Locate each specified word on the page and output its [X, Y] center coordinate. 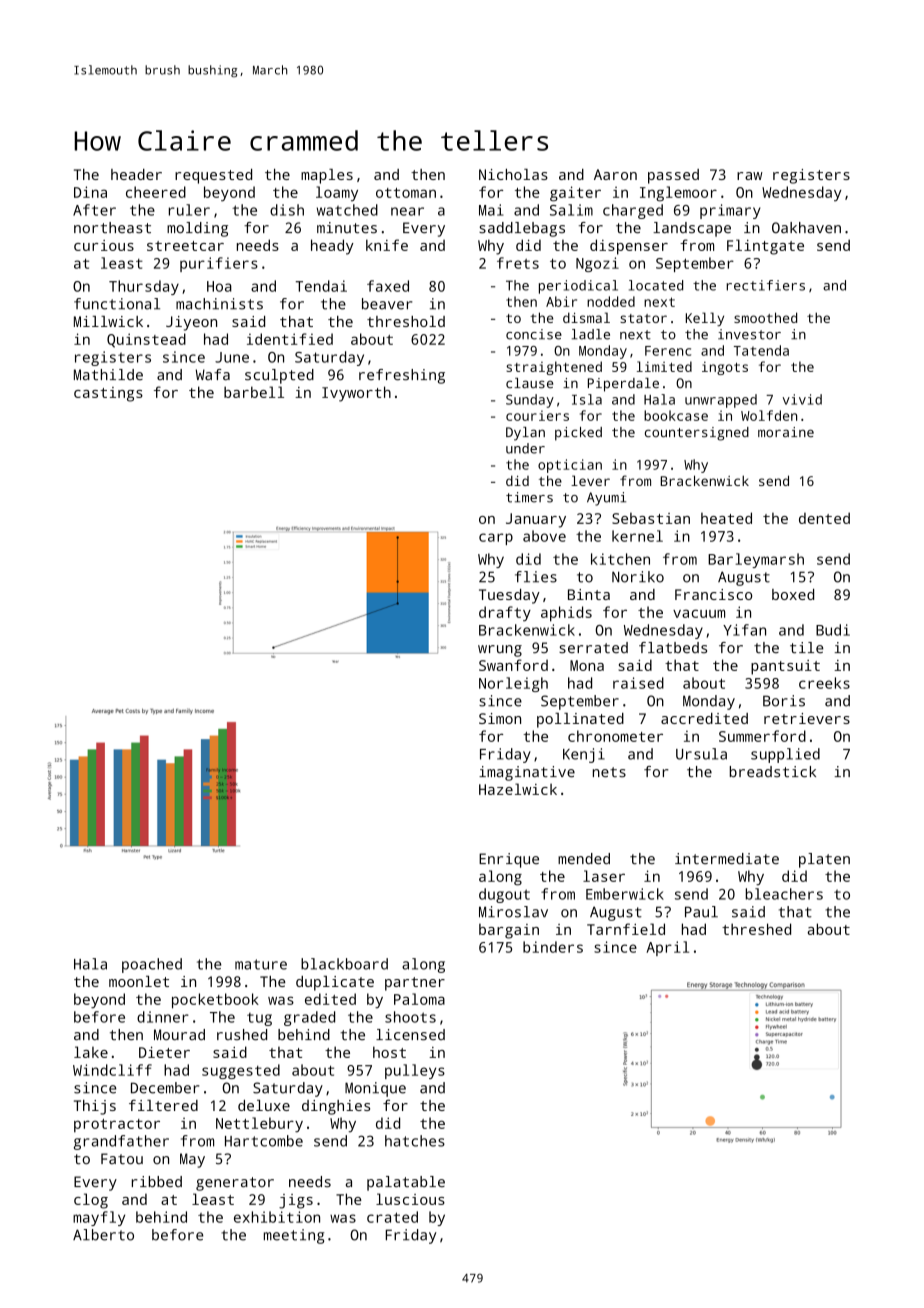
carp [496, 539]
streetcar [185, 246]
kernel [637, 536]
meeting [294, 1236]
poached [152, 965]
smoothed [765, 317]
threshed [756, 929]
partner [415, 984]
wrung [500, 651]
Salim [571, 210]
